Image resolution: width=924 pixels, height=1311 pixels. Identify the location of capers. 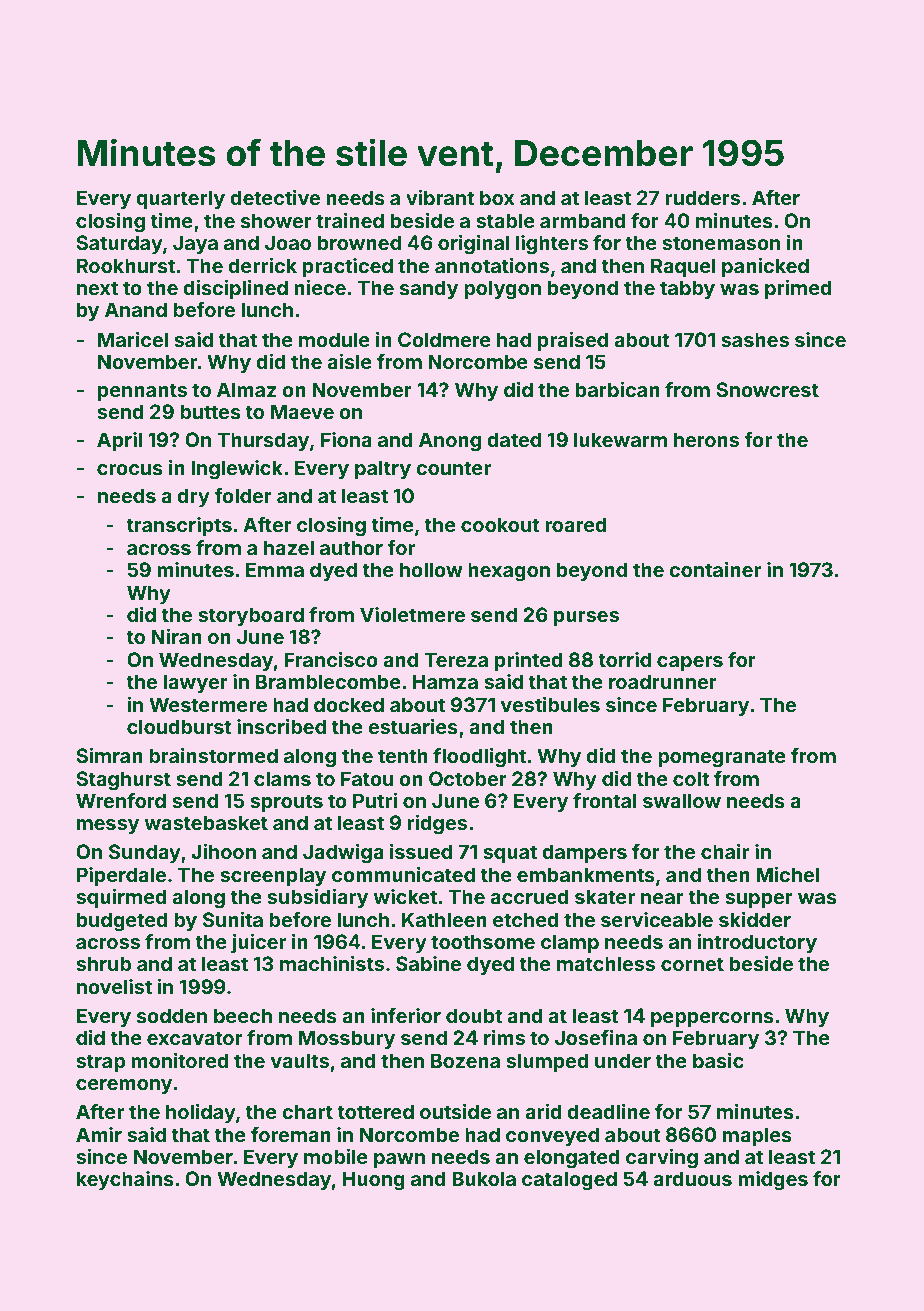
(690, 663).
